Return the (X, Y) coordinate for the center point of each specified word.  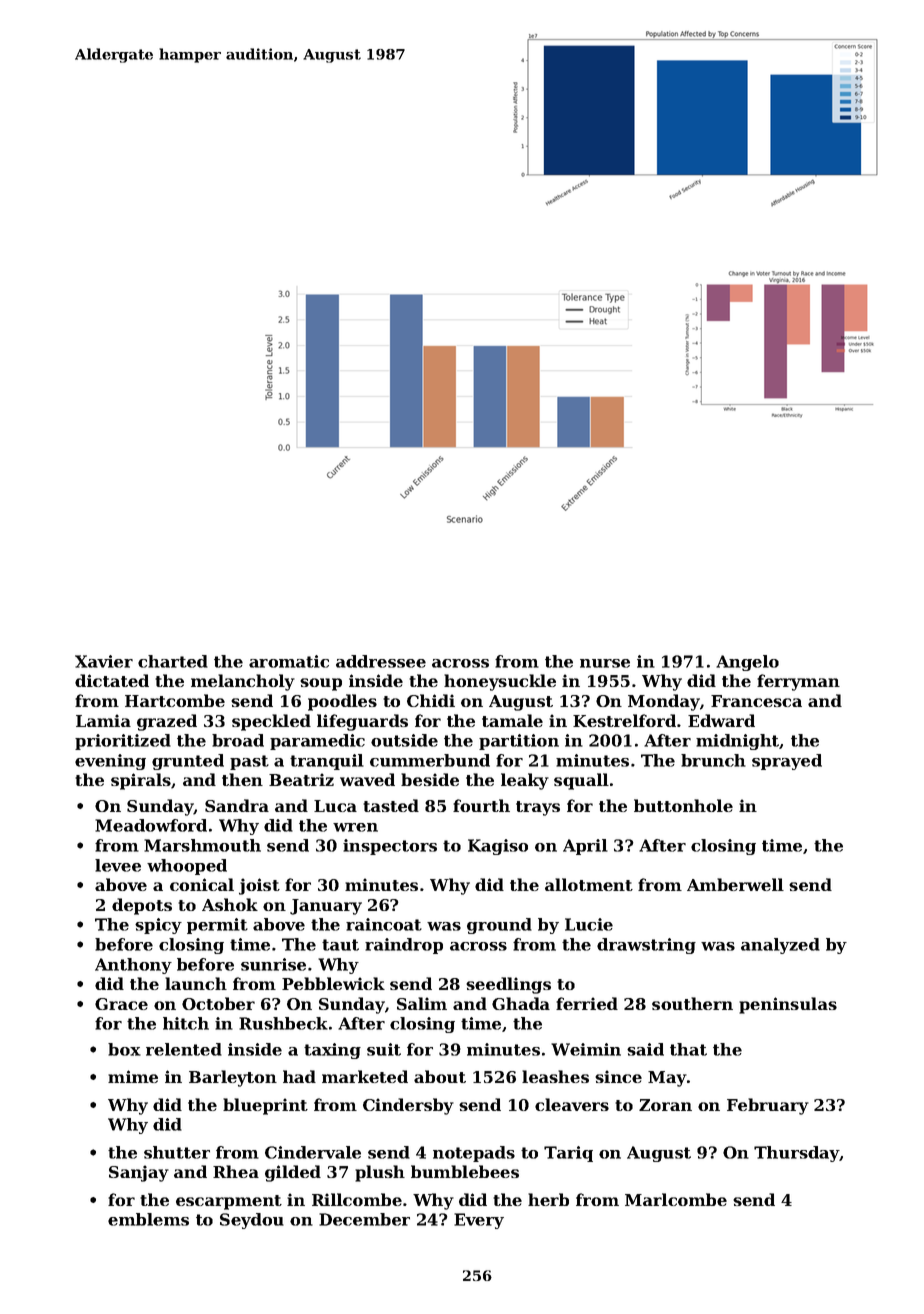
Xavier (104, 661)
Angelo (747, 663)
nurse (605, 663)
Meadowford (151, 825)
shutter (177, 1152)
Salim (422, 1003)
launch (196, 983)
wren (355, 827)
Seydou (252, 1221)
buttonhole (683, 805)
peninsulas (788, 1005)
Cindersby (408, 1106)
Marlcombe (676, 1199)
